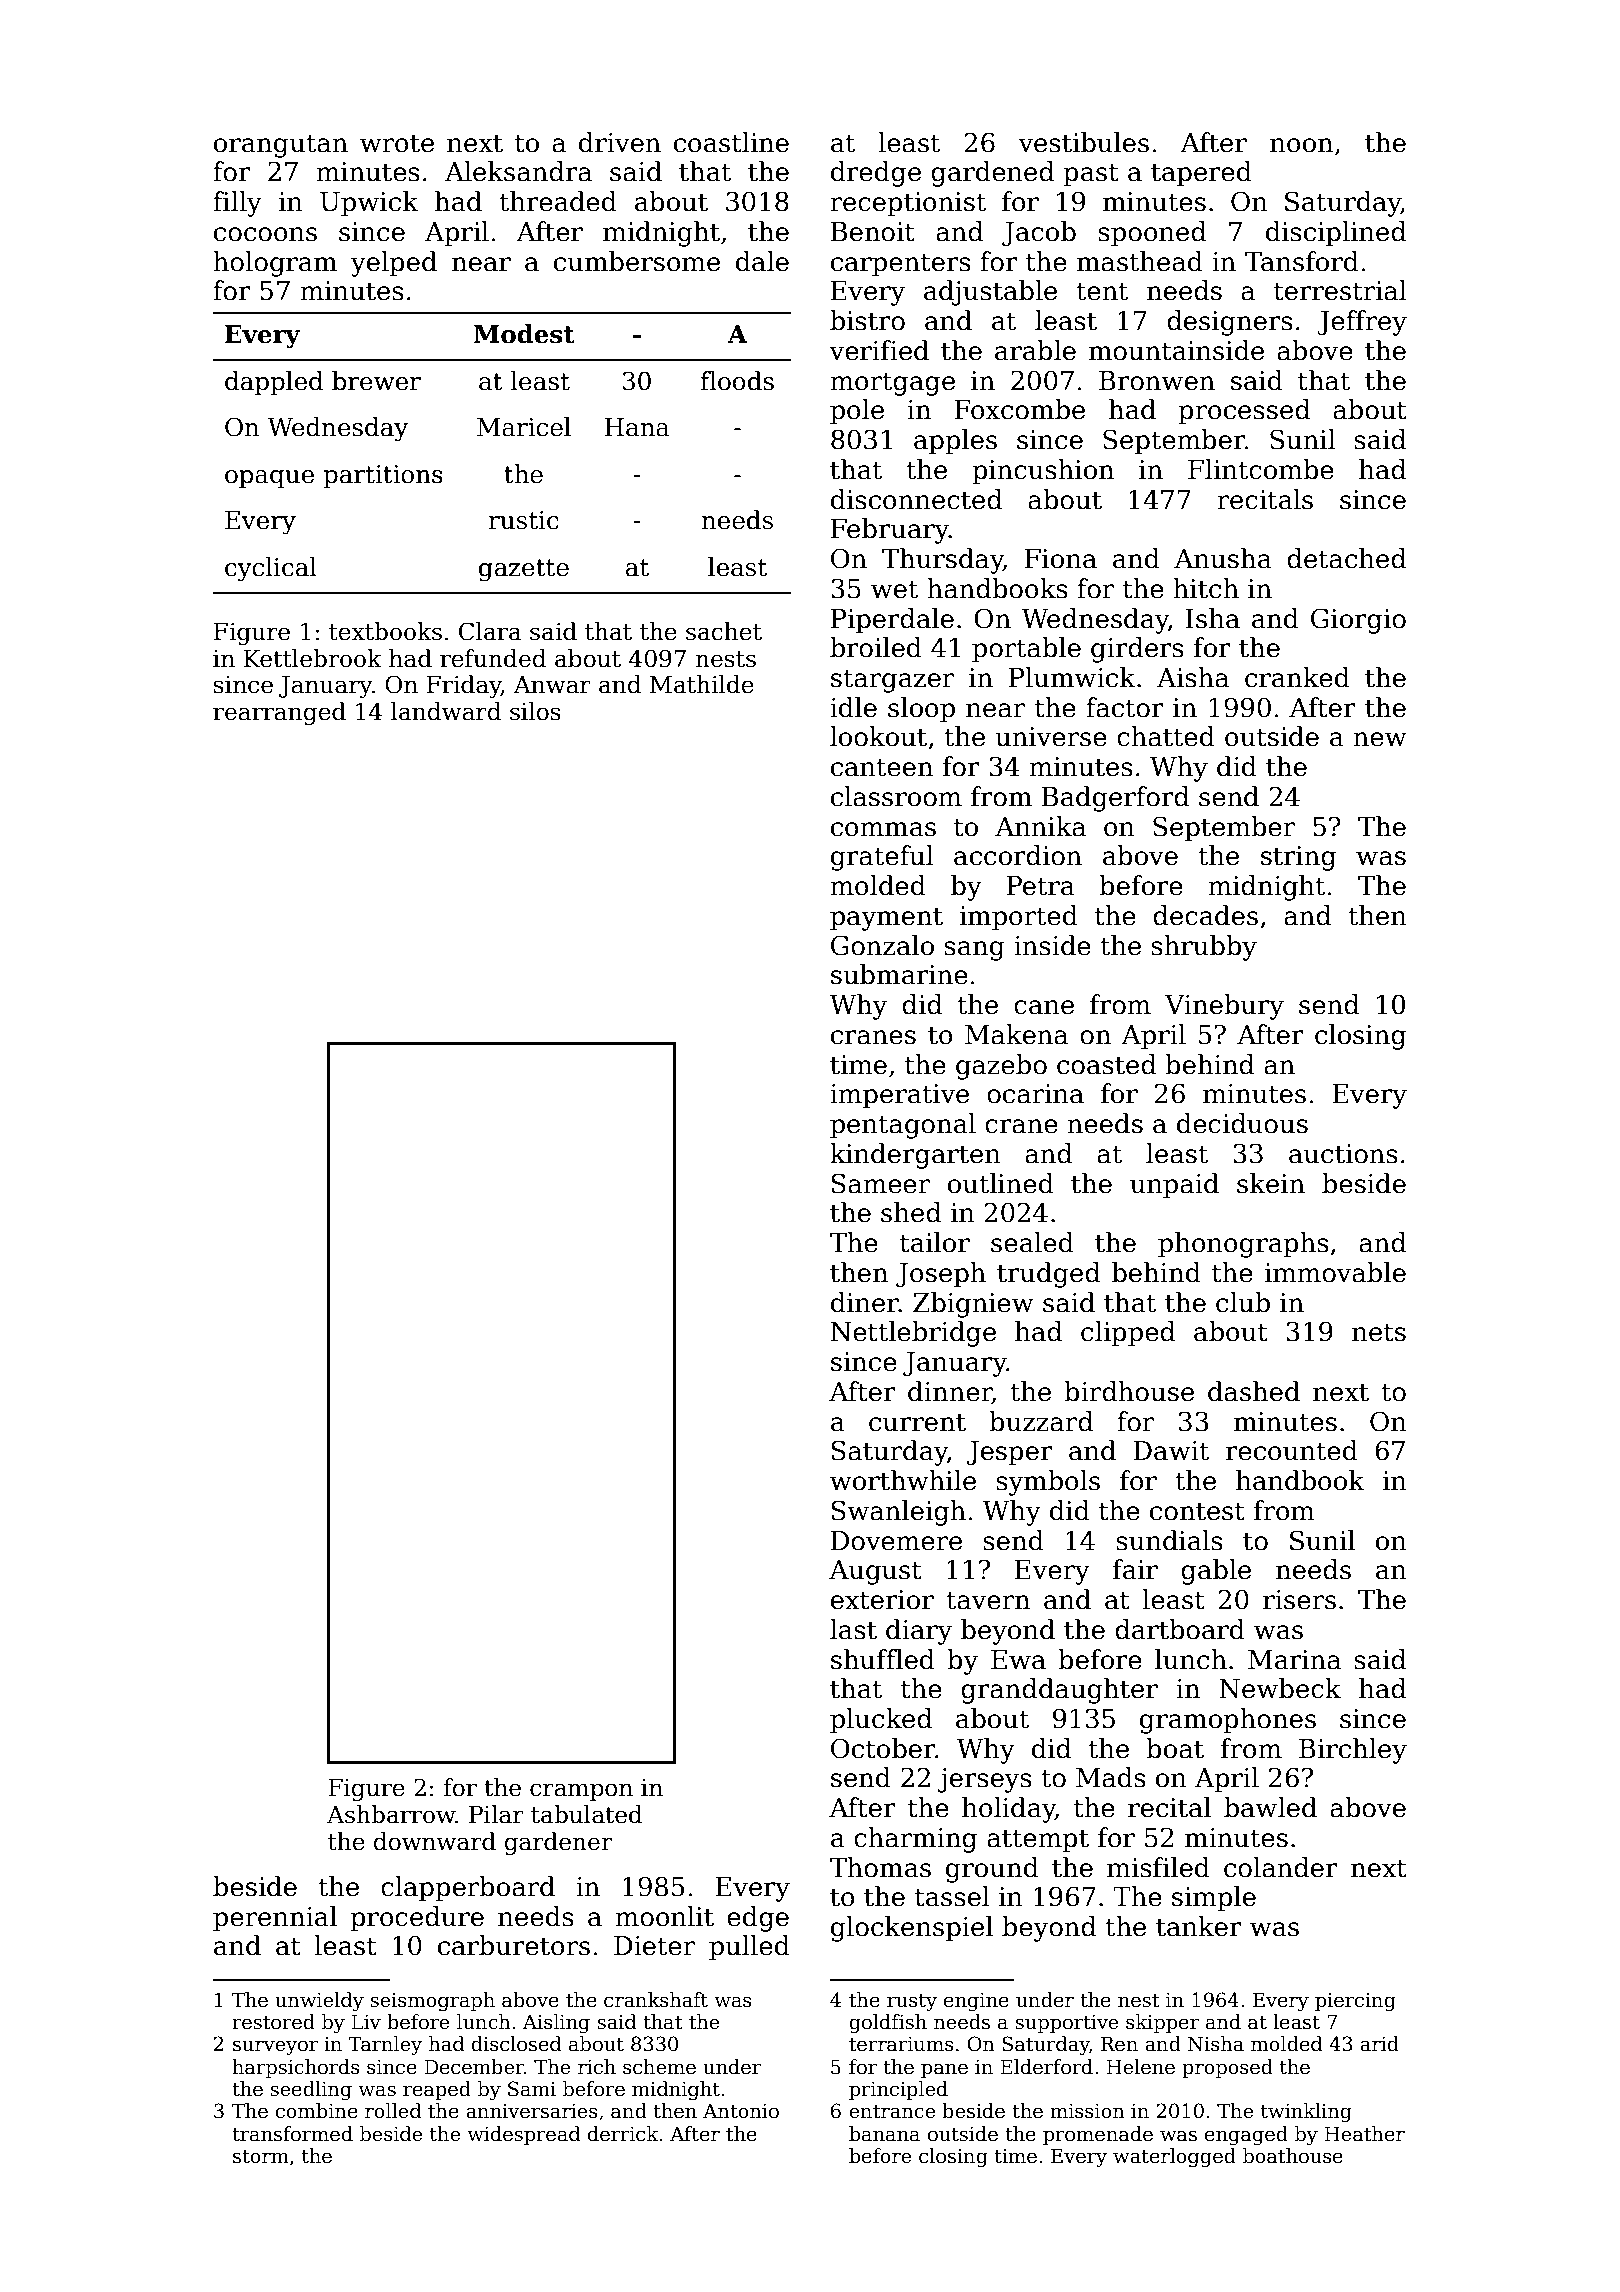  I want to click on crampon, so click(581, 1792).
